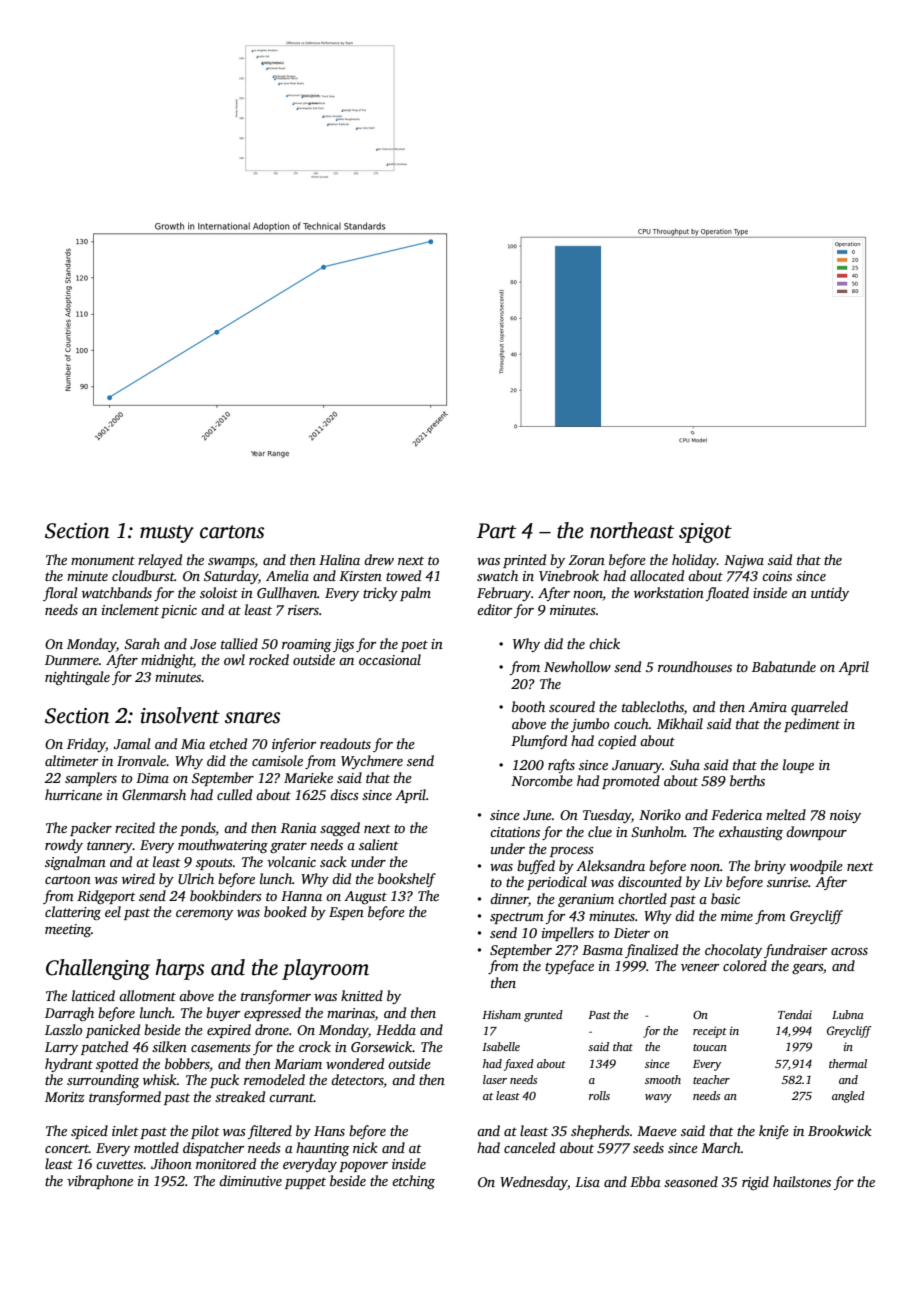 The height and width of the screenshot is (1314, 924). What do you see at coordinates (351, 1013) in the screenshot?
I see `marinas` at bounding box center [351, 1013].
